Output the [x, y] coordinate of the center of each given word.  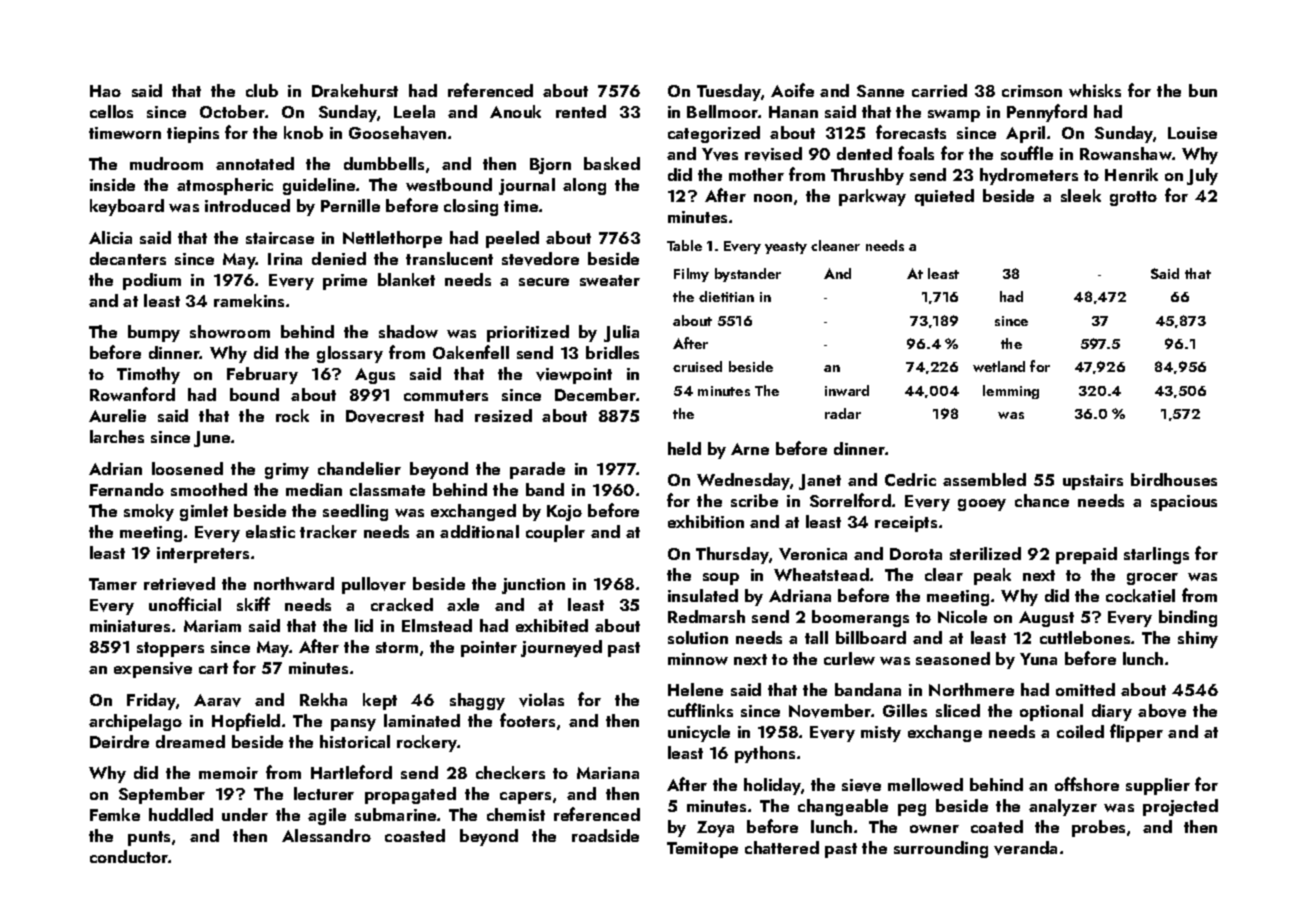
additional [479, 531]
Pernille [350, 205]
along [584, 186]
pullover [374, 585]
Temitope [702, 850]
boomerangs [860, 618]
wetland [999, 366]
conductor [129, 856]
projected [1180, 807]
